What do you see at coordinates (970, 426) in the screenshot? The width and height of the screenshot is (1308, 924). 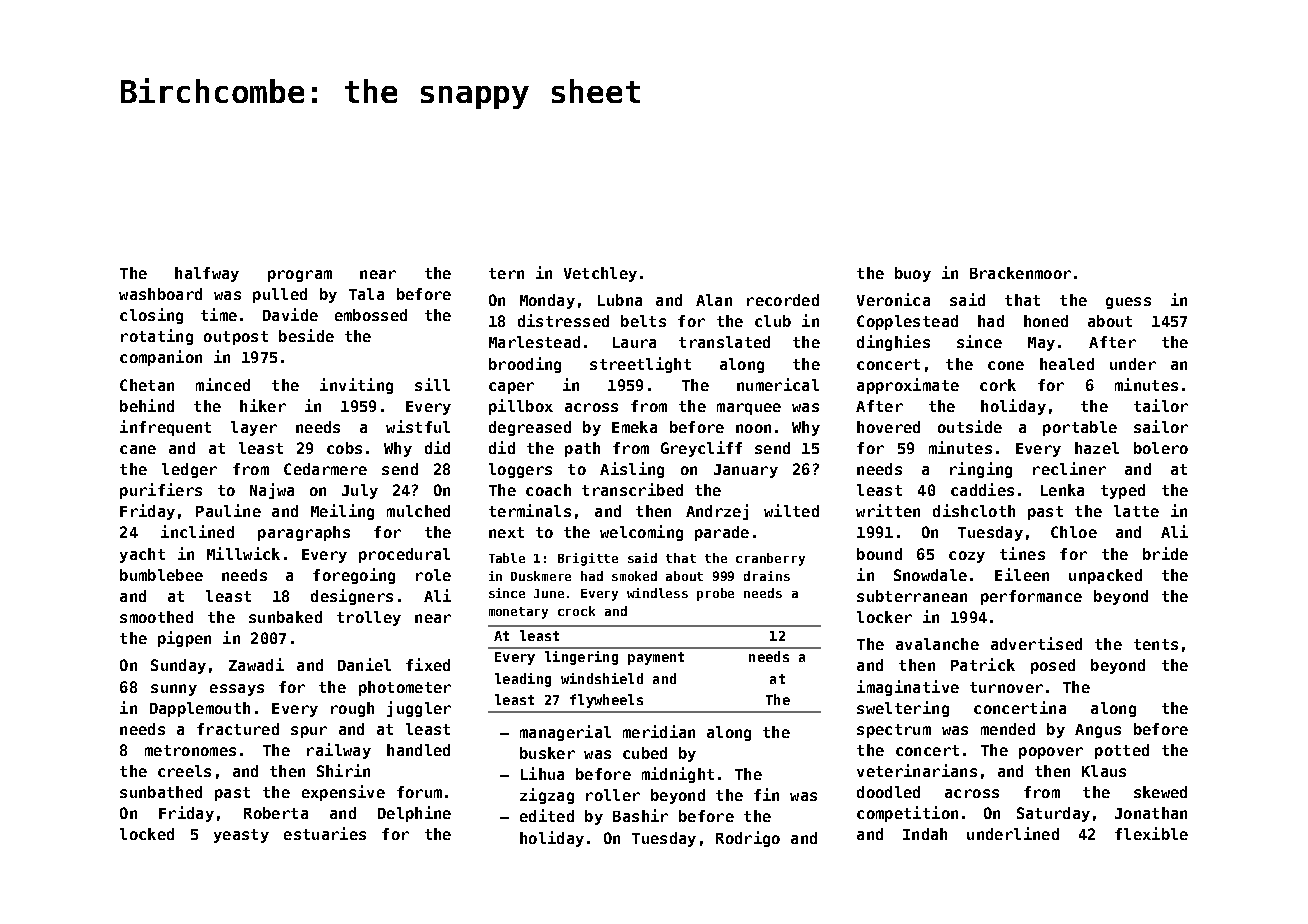 I see `outside` at bounding box center [970, 426].
